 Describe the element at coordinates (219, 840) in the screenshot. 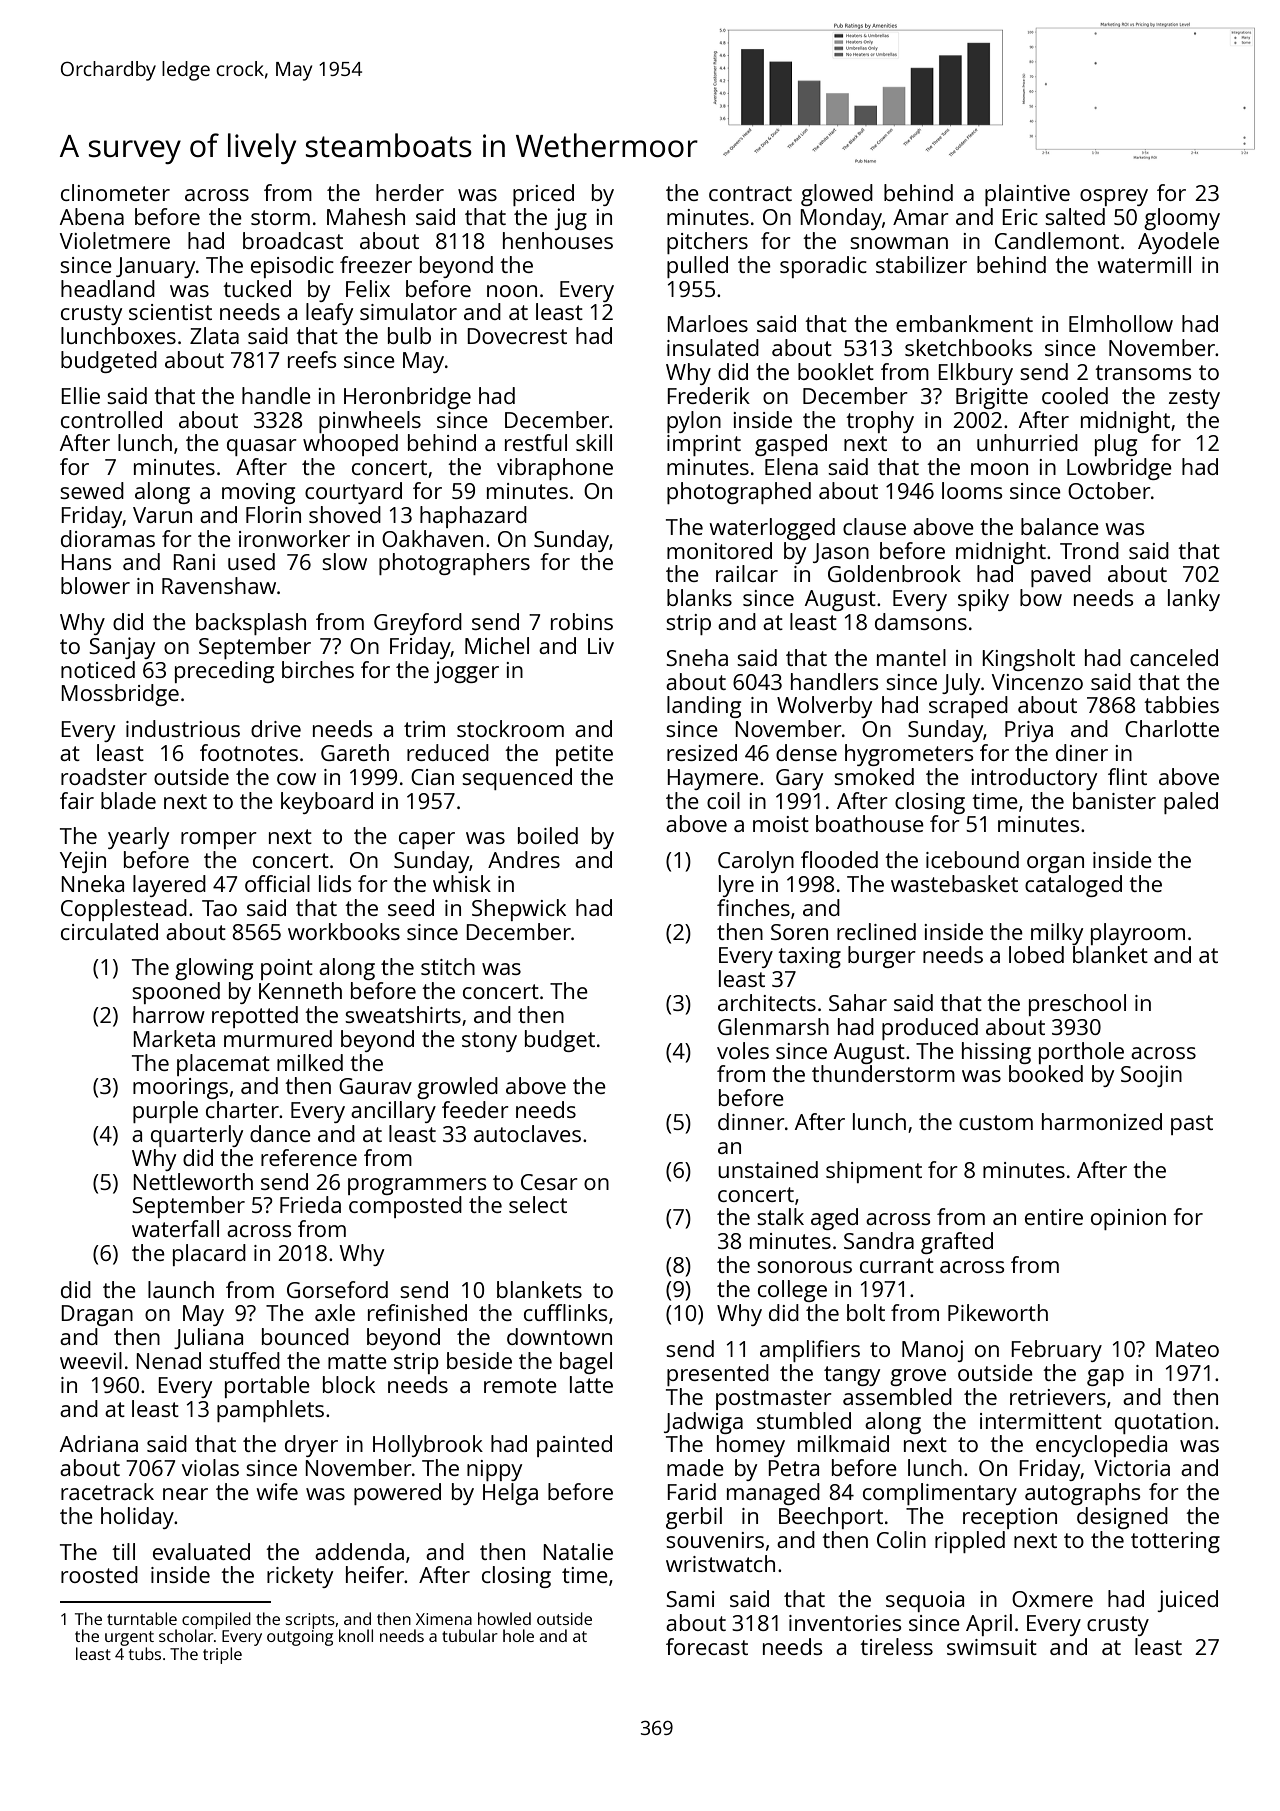

I see `romper` at that location.
